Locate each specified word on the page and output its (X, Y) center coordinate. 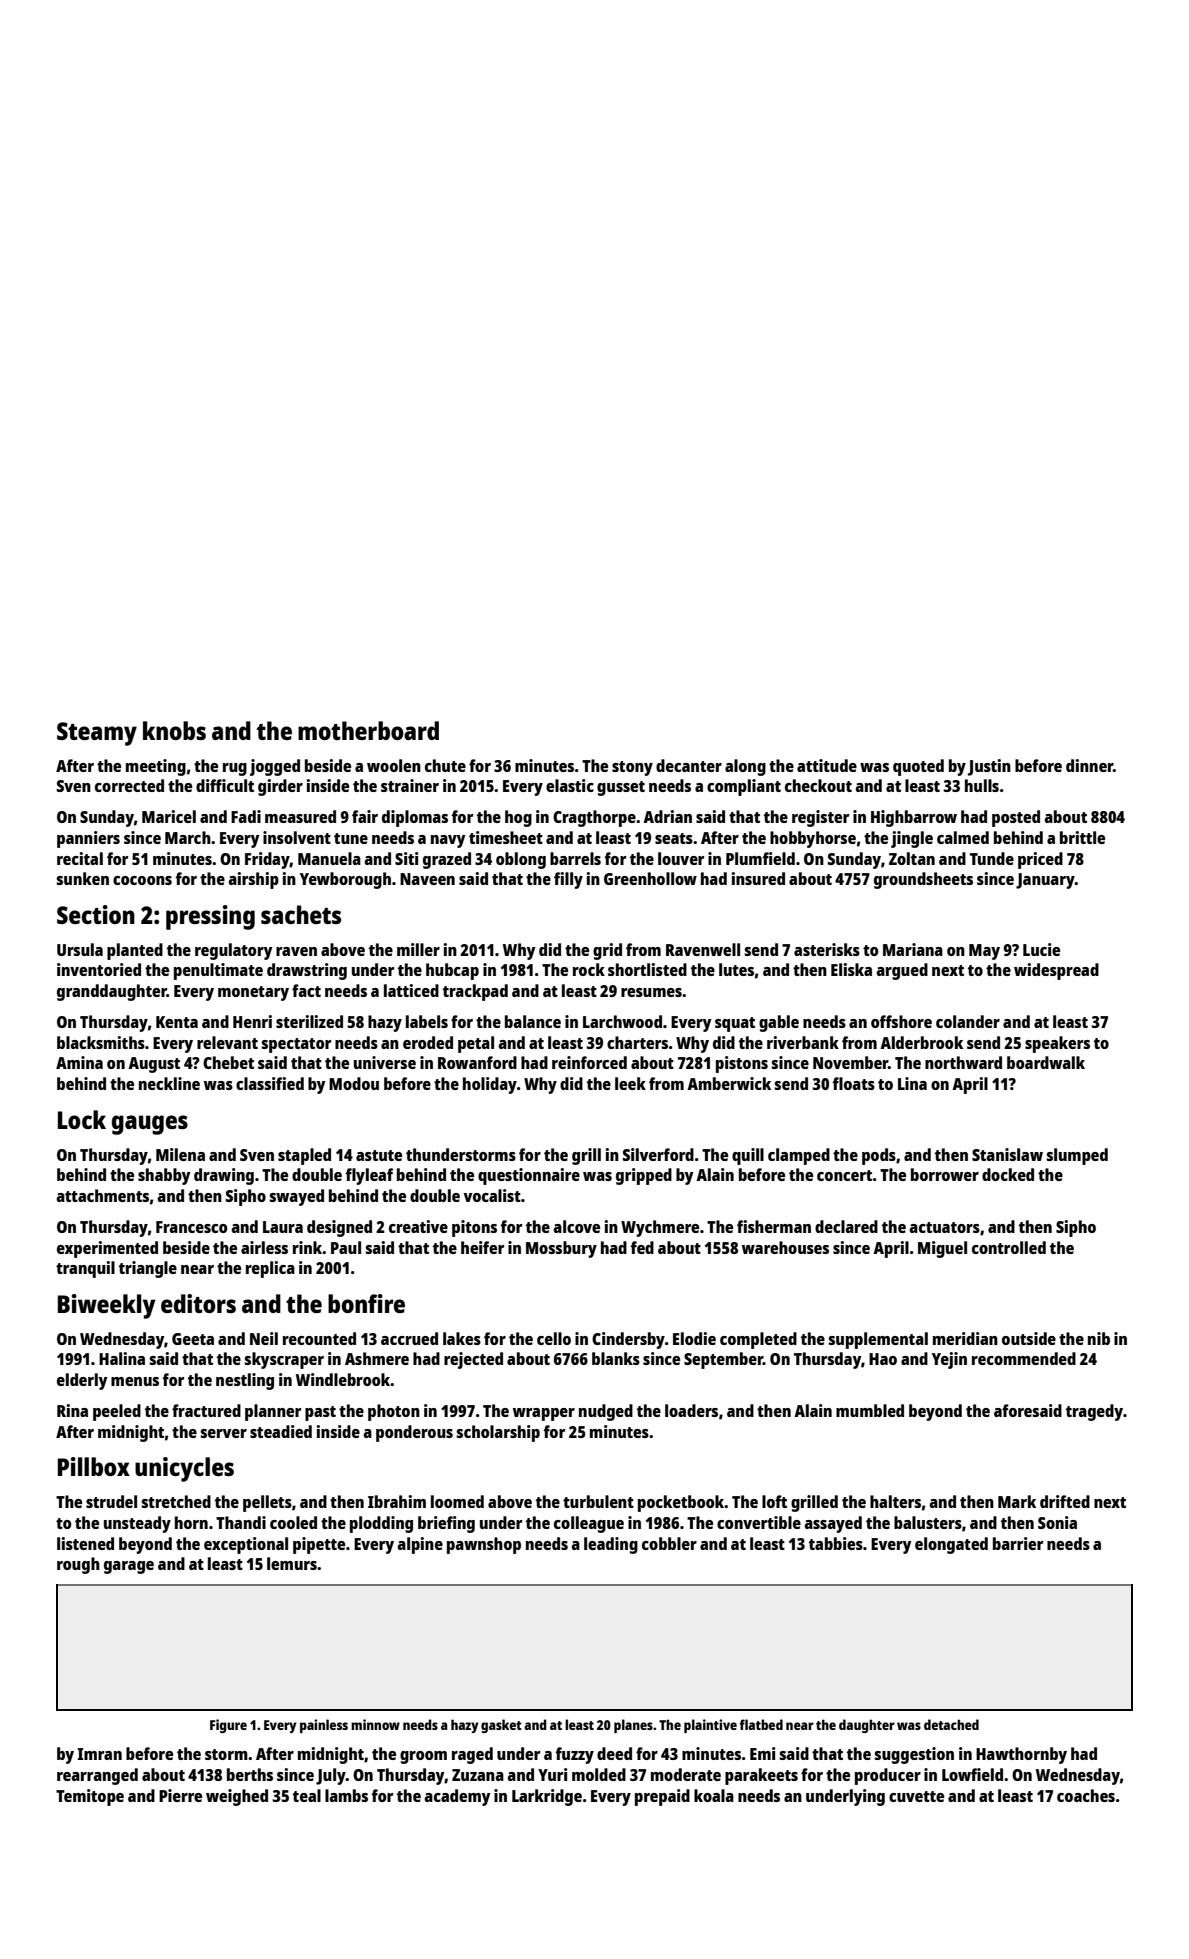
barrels (575, 858)
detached (951, 1724)
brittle (1082, 837)
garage (129, 1567)
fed (642, 1247)
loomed (457, 1501)
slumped (1077, 1156)
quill (748, 1156)
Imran (99, 1754)
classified (270, 1083)
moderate (686, 1774)
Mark (1017, 1501)
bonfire (366, 1303)
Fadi (246, 816)
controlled (1009, 1247)
